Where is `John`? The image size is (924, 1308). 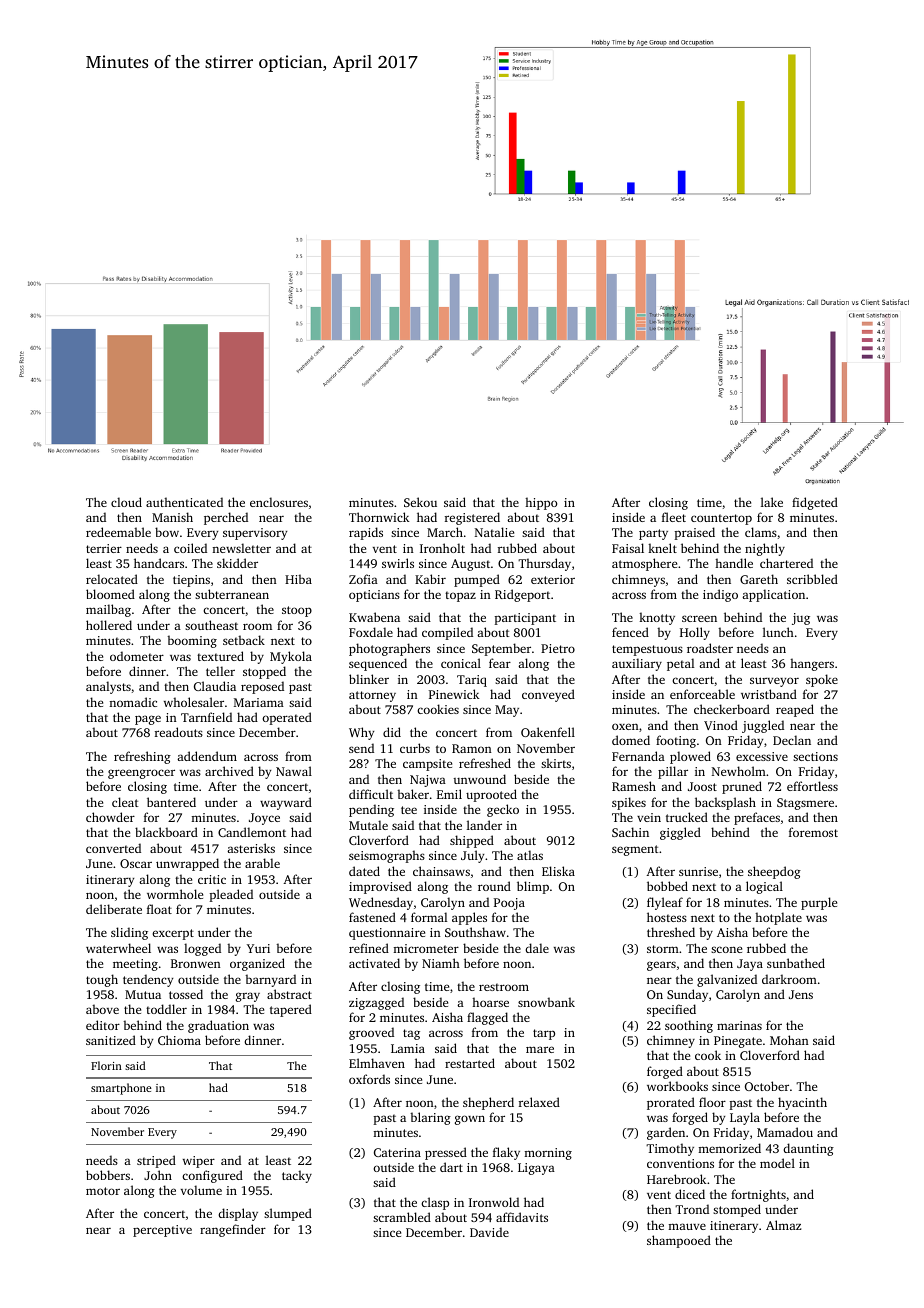
John is located at coordinates (158, 1175).
